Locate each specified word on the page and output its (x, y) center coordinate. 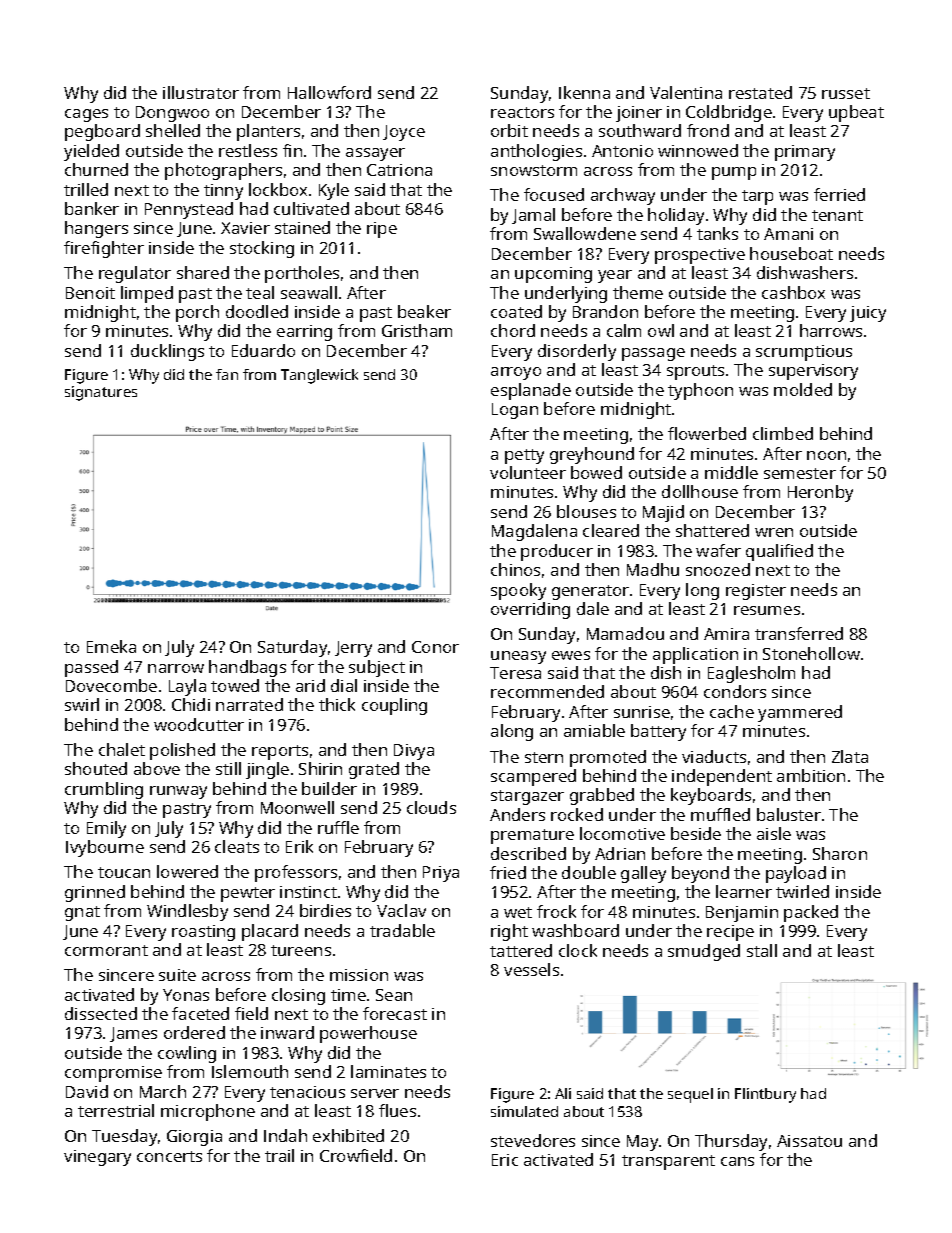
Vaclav (401, 910)
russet (846, 93)
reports (280, 752)
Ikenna (584, 92)
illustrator (201, 92)
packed (811, 913)
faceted (200, 1013)
